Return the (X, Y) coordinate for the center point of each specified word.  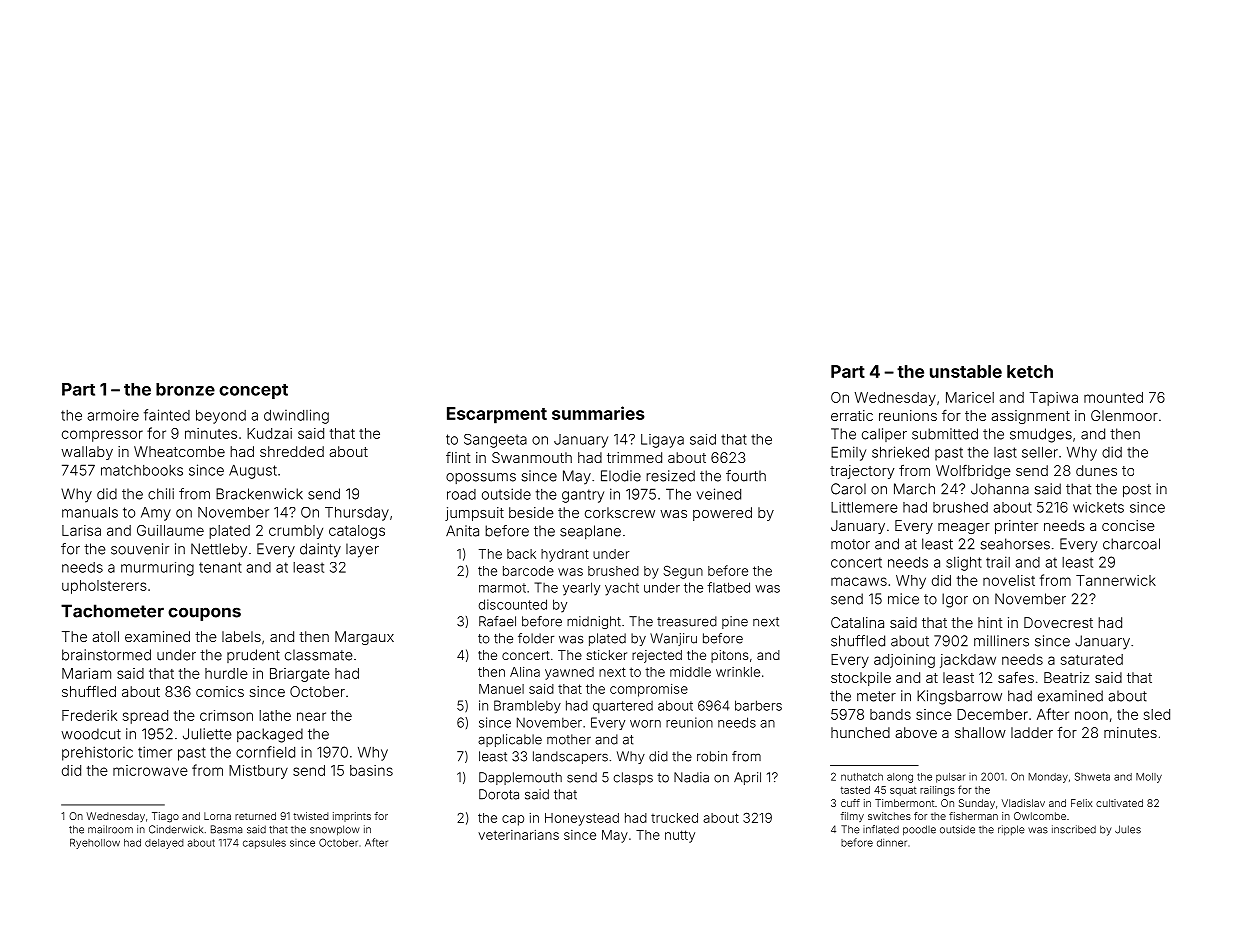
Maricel (970, 397)
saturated (1092, 659)
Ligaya (662, 441)
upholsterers (104, 587)
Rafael (497, 621)
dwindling (296, 416)
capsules (264, 844)
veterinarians (518, 835)
